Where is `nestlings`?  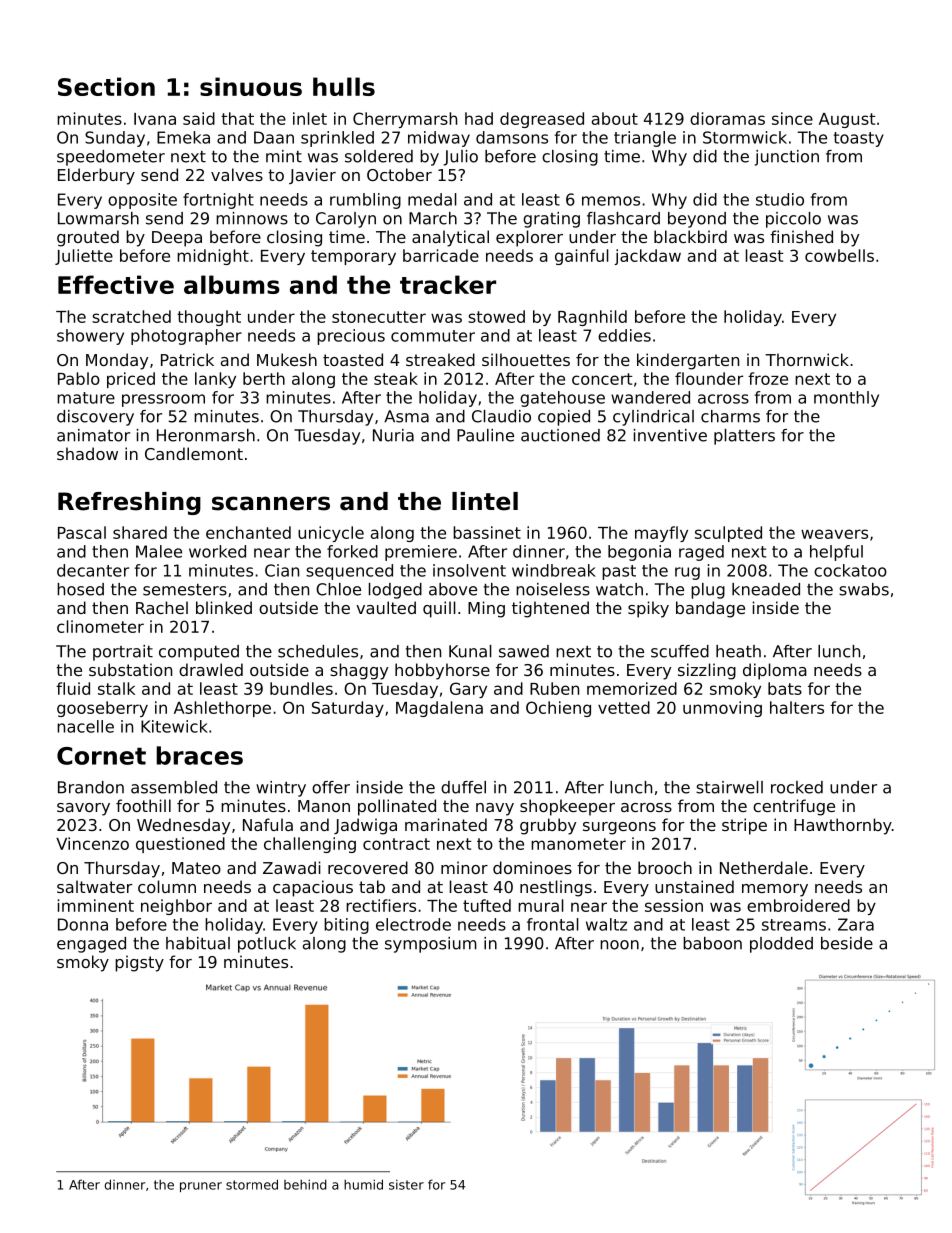
nestlings is located at coordinates (556, 888).
